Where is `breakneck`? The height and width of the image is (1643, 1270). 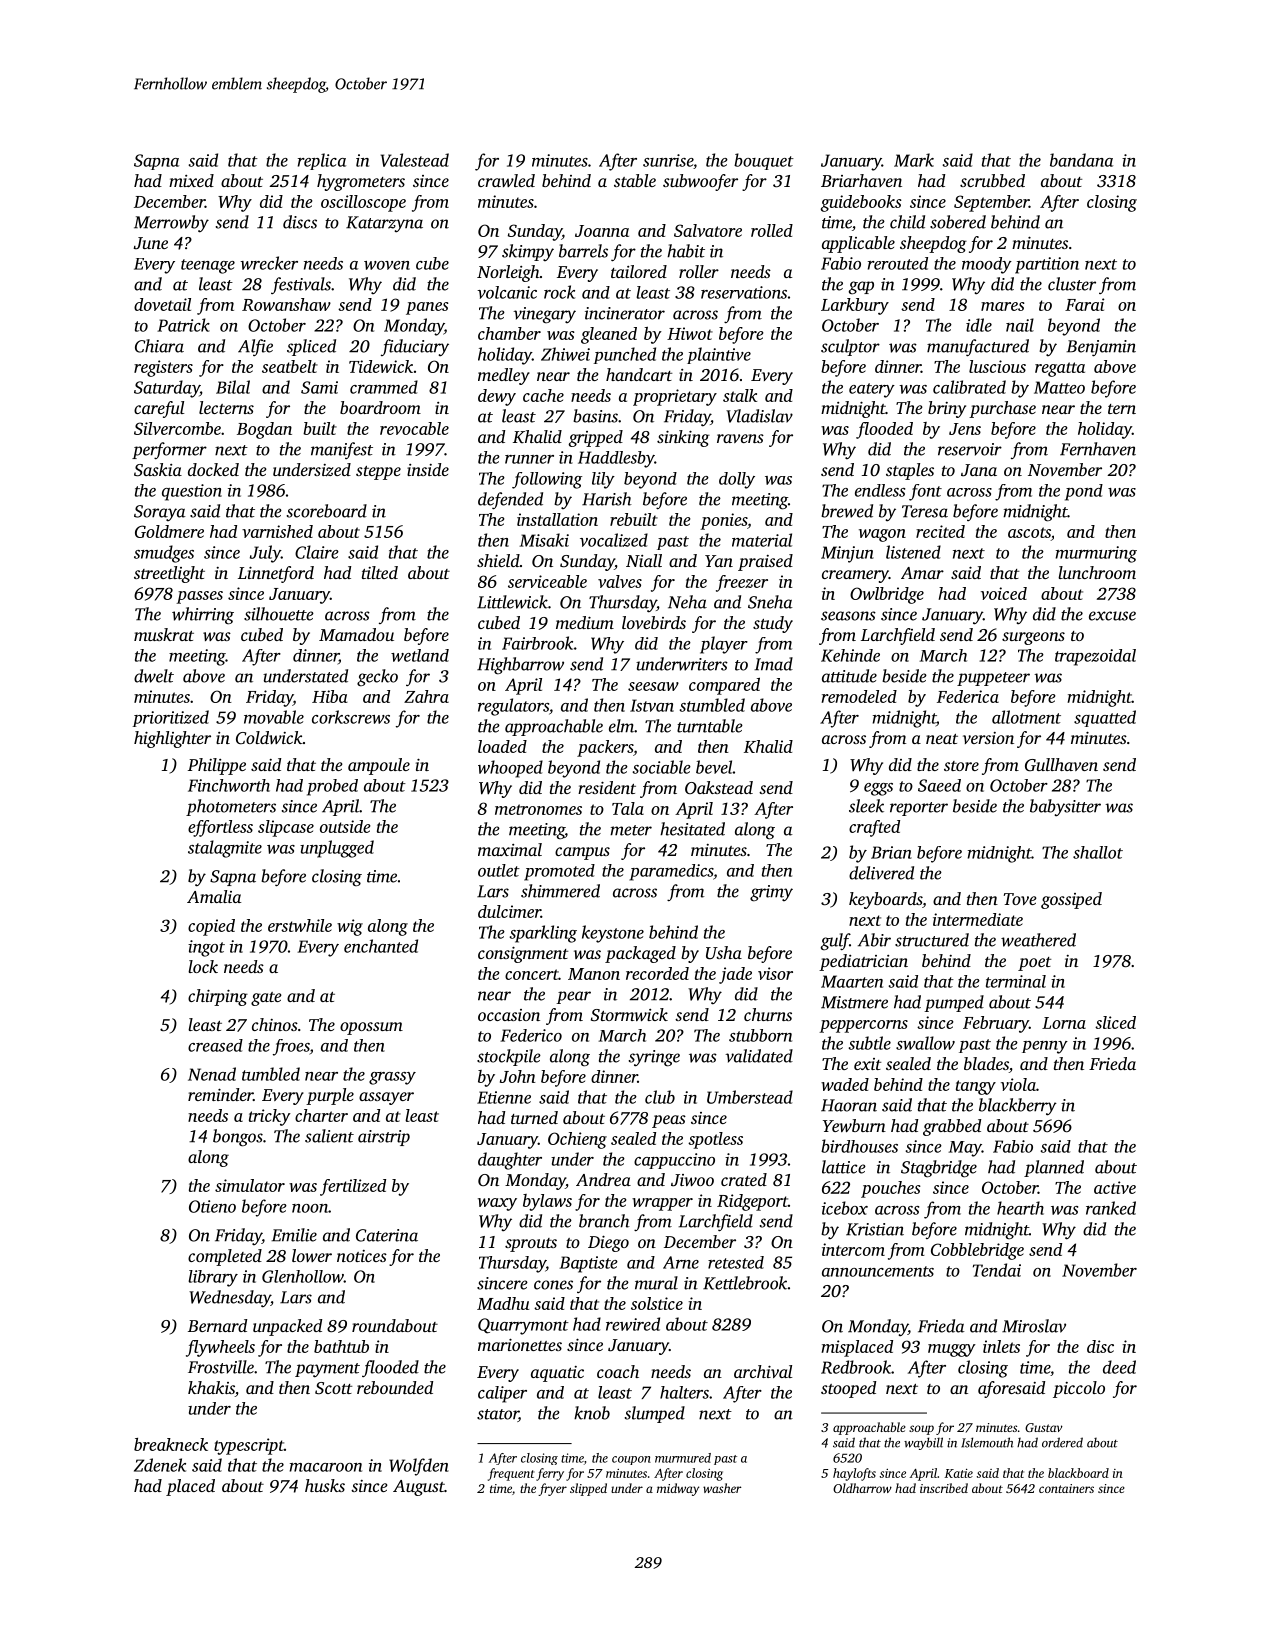
breakneck is located at coordinates (171, 1444).
